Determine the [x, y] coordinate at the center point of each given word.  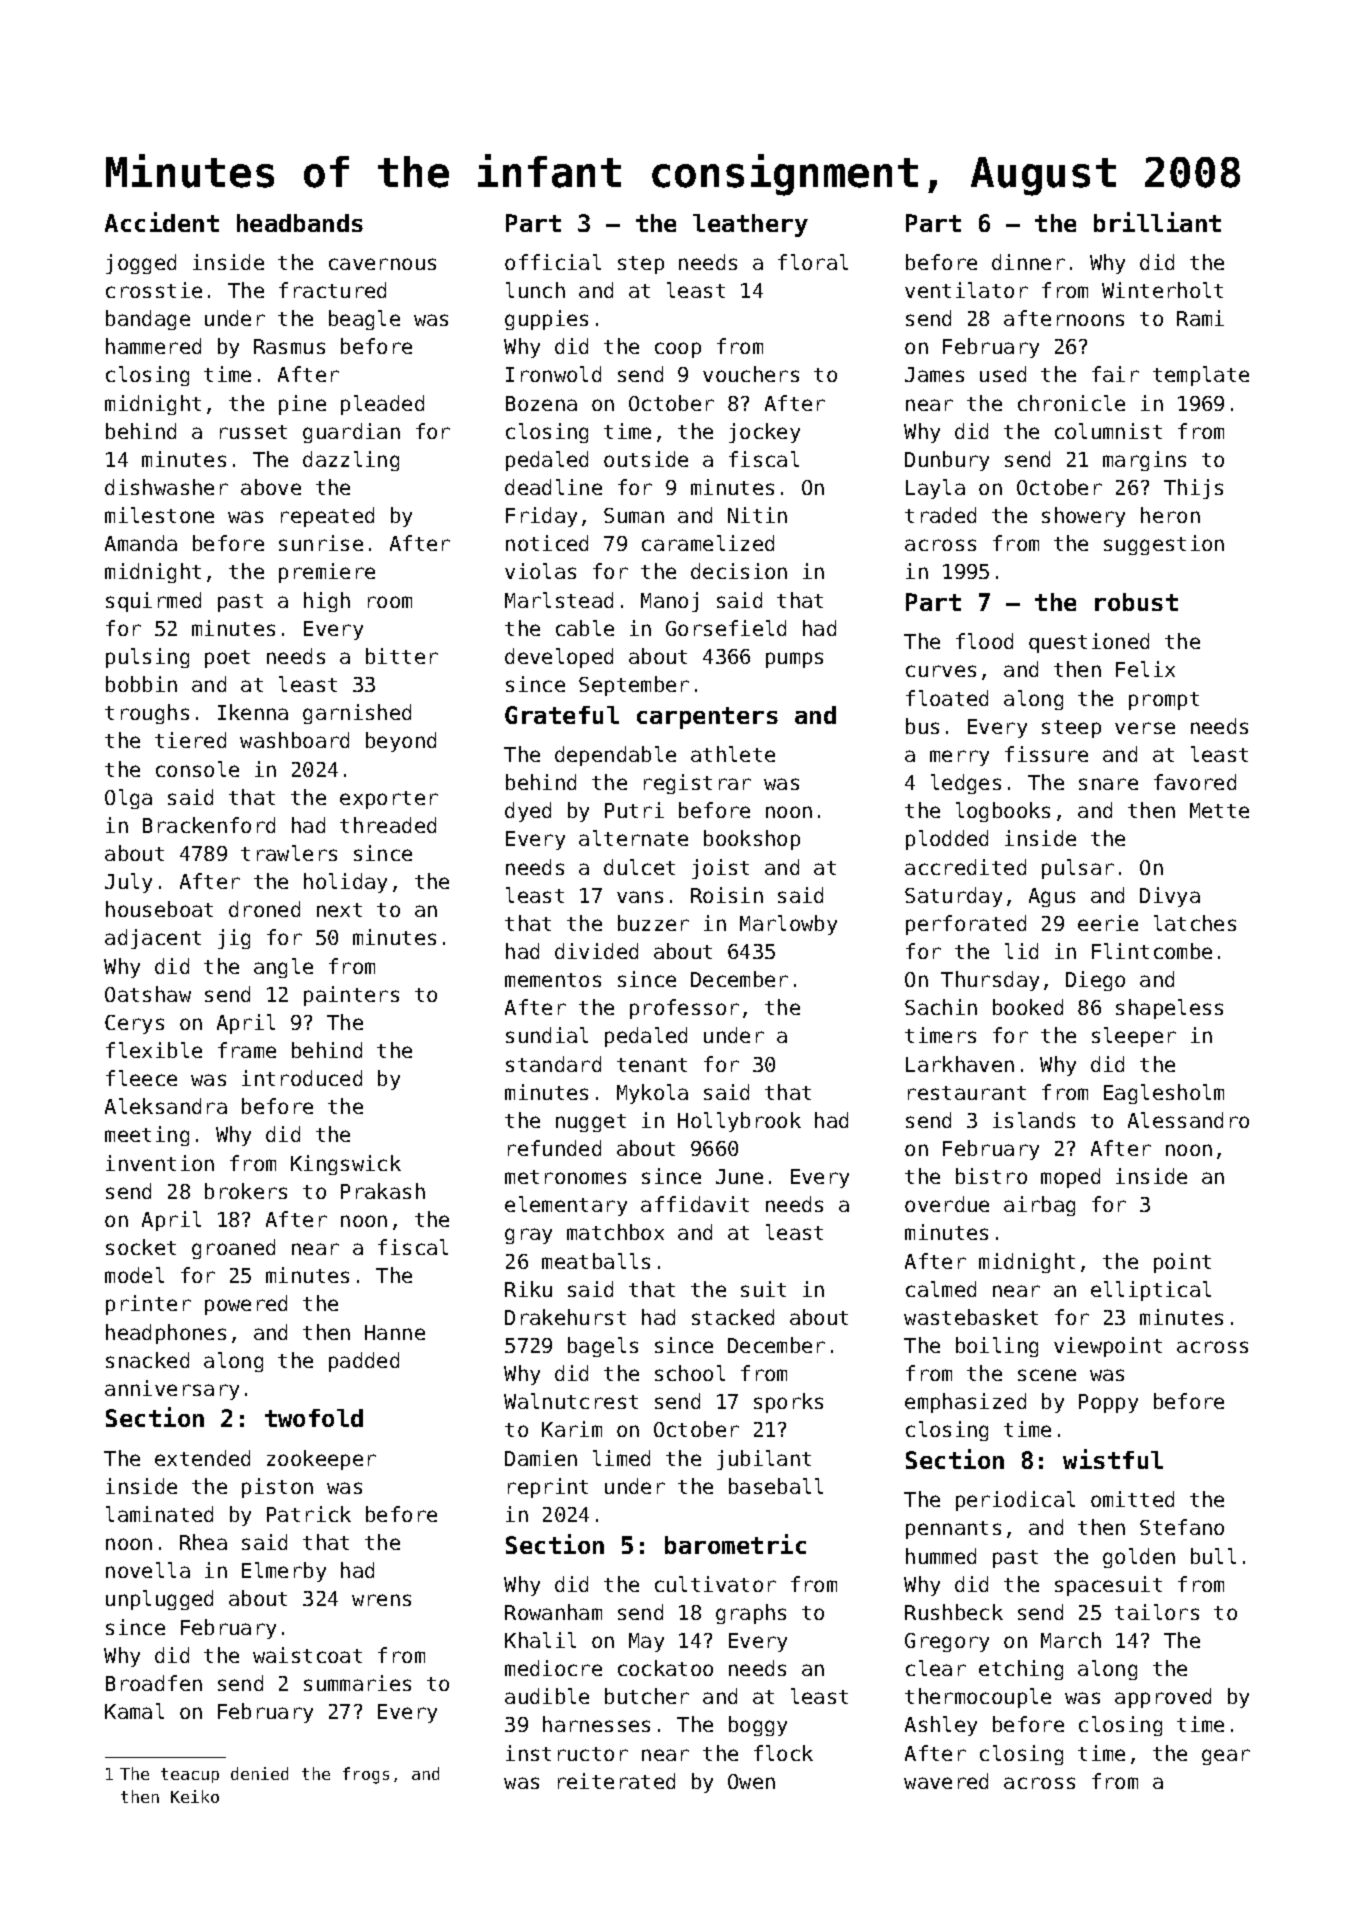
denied [259, 1773]
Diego [1095, 981]
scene [1047, 1375]
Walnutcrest [571, 1401]
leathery [750, 225]
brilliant [1157, 222]
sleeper [1134, 1037]
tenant [652, 1065]
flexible [154, 1050]
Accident [162, 222]
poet [227, 659]
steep [1071, 729]
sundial [547, 1035]
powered [246, 1305]
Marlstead [559, 600]
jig [234, 939]
